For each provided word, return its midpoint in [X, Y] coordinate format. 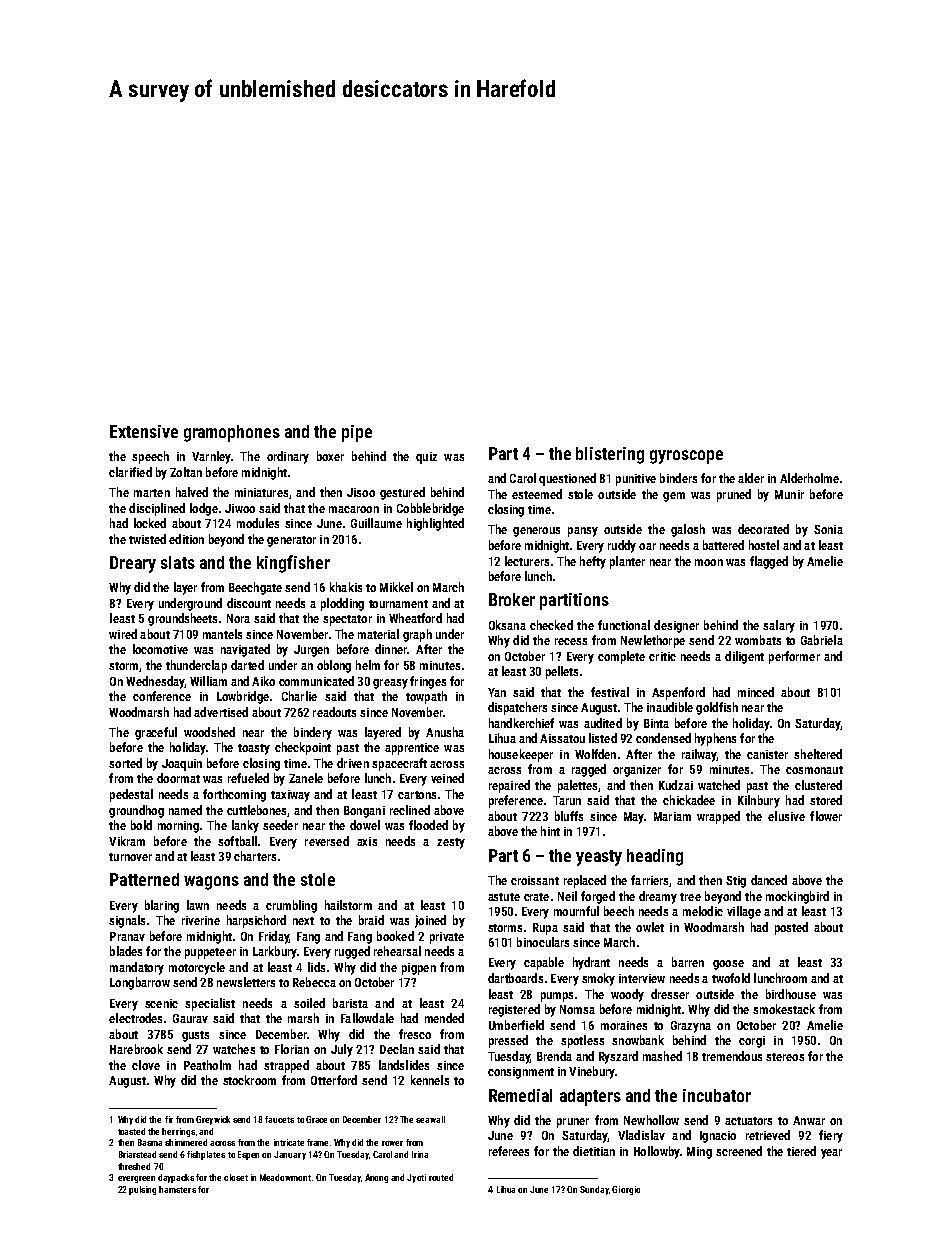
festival [610, 692]
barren [688, 962]
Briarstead [137, 1154]
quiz [426, 458]
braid [371, 920]
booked [395, 936]
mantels [222, 634]
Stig [736, 882]
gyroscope [686, 457]
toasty [254, 749]
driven [353, 763]
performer [794, 657]
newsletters [246, 982]
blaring [162, 906]
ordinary [288, 457]
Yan [497, 692]
